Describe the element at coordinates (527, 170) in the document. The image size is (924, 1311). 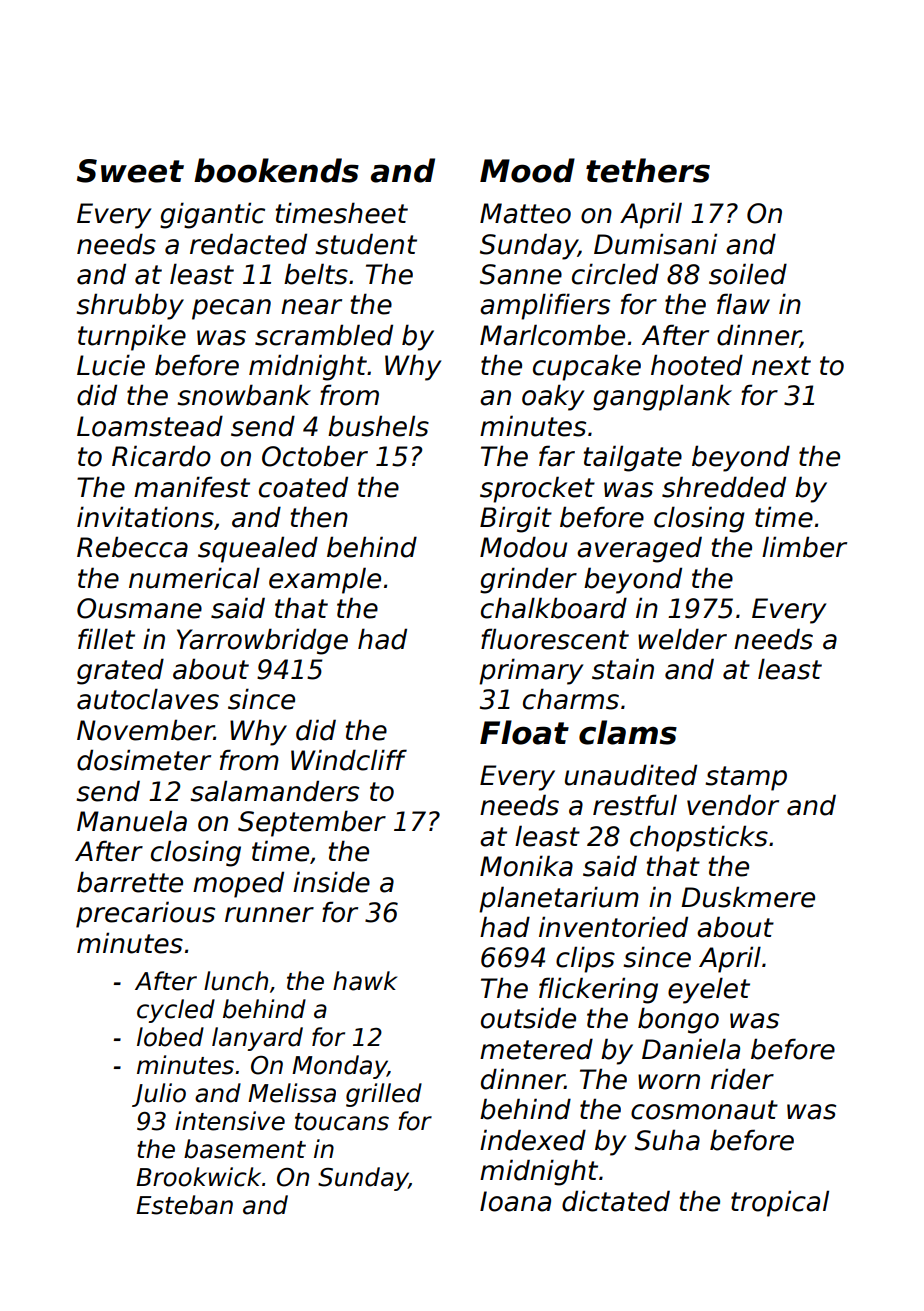
I see `Mood` at that location.
